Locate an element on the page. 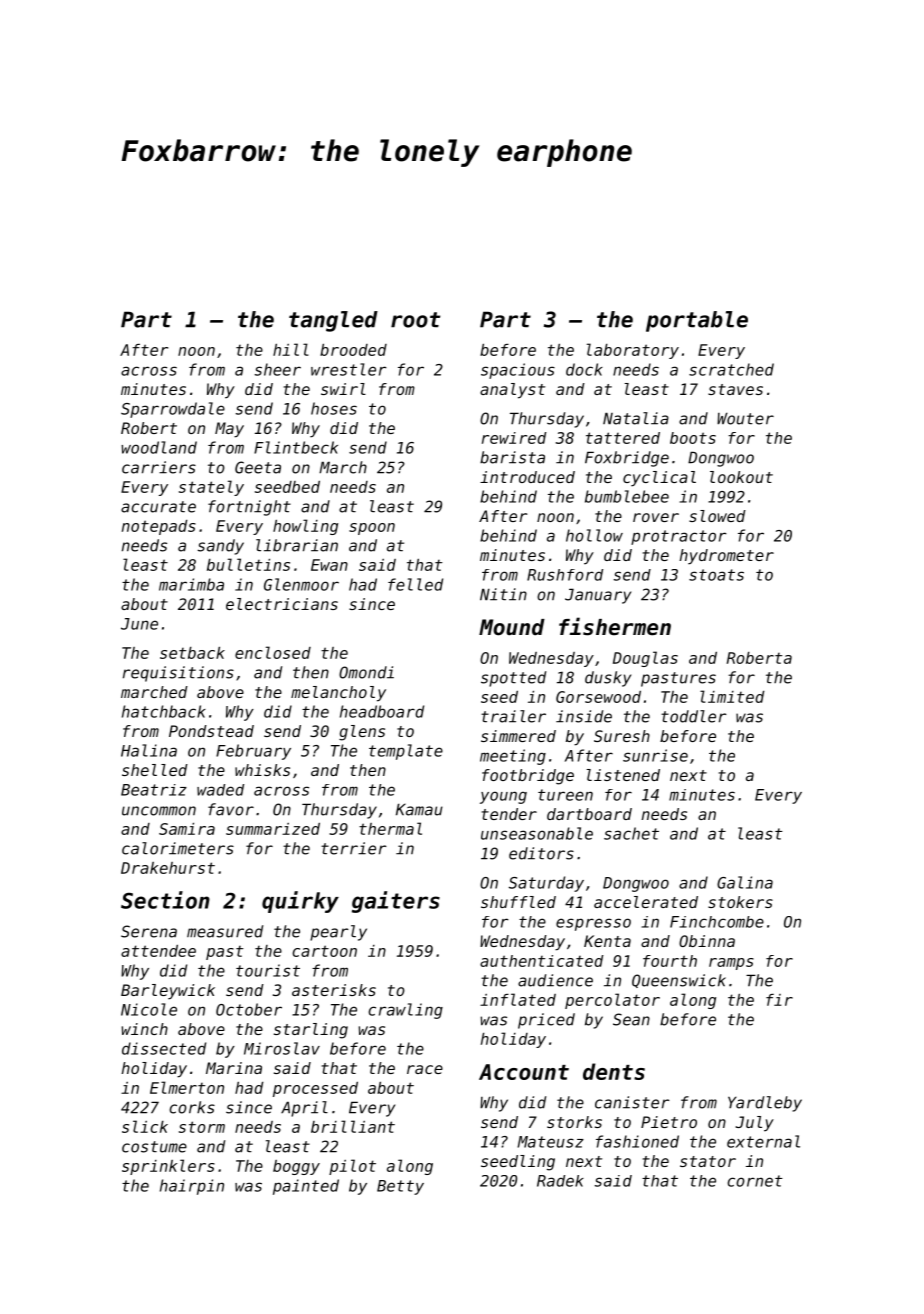  dents is located at coordinates (614, 1071).
